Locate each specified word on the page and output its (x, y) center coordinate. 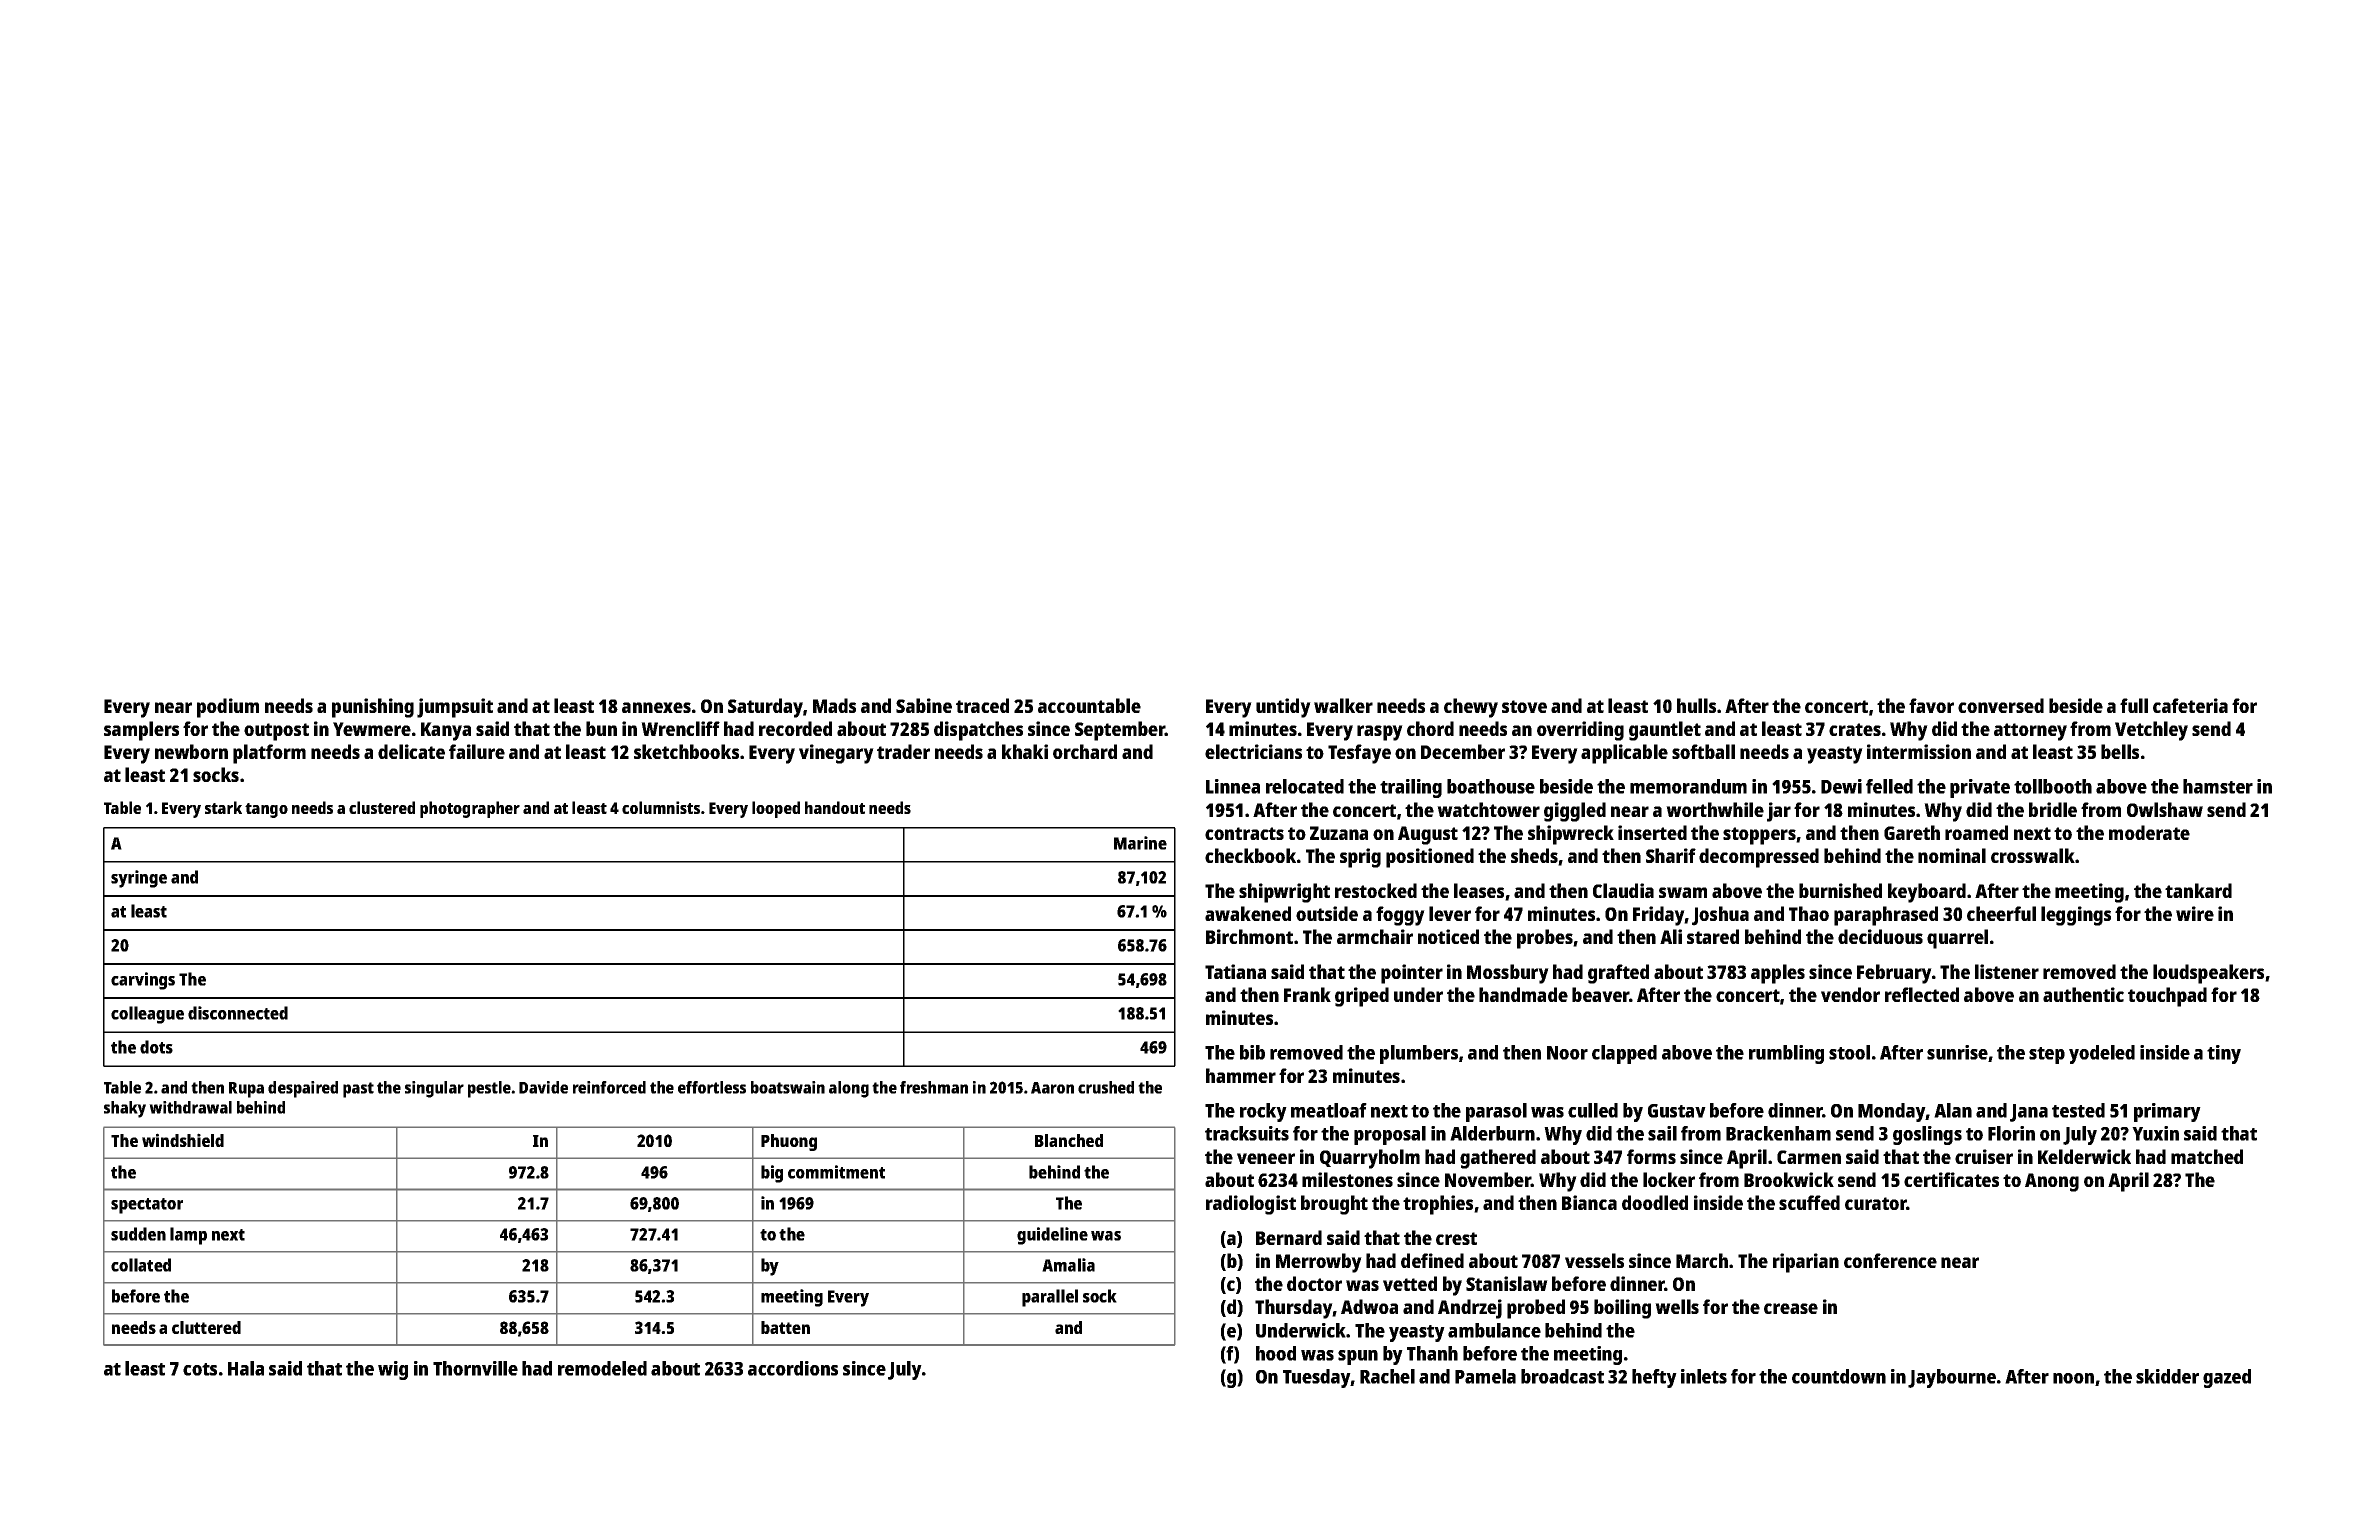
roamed (1976, 832)
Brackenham (1778, 1133)
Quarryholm (1370, 1159)
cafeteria (2190, 705)
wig (393, 1370)
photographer (470, 809)
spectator (147, 1206)
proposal (1390, 1135)
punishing (373, 708)
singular (434, 1089)
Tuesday (1317, 1378)
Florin (2011, 1133)
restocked (1376, 890)
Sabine (924, 705)
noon (2073, 1378)
